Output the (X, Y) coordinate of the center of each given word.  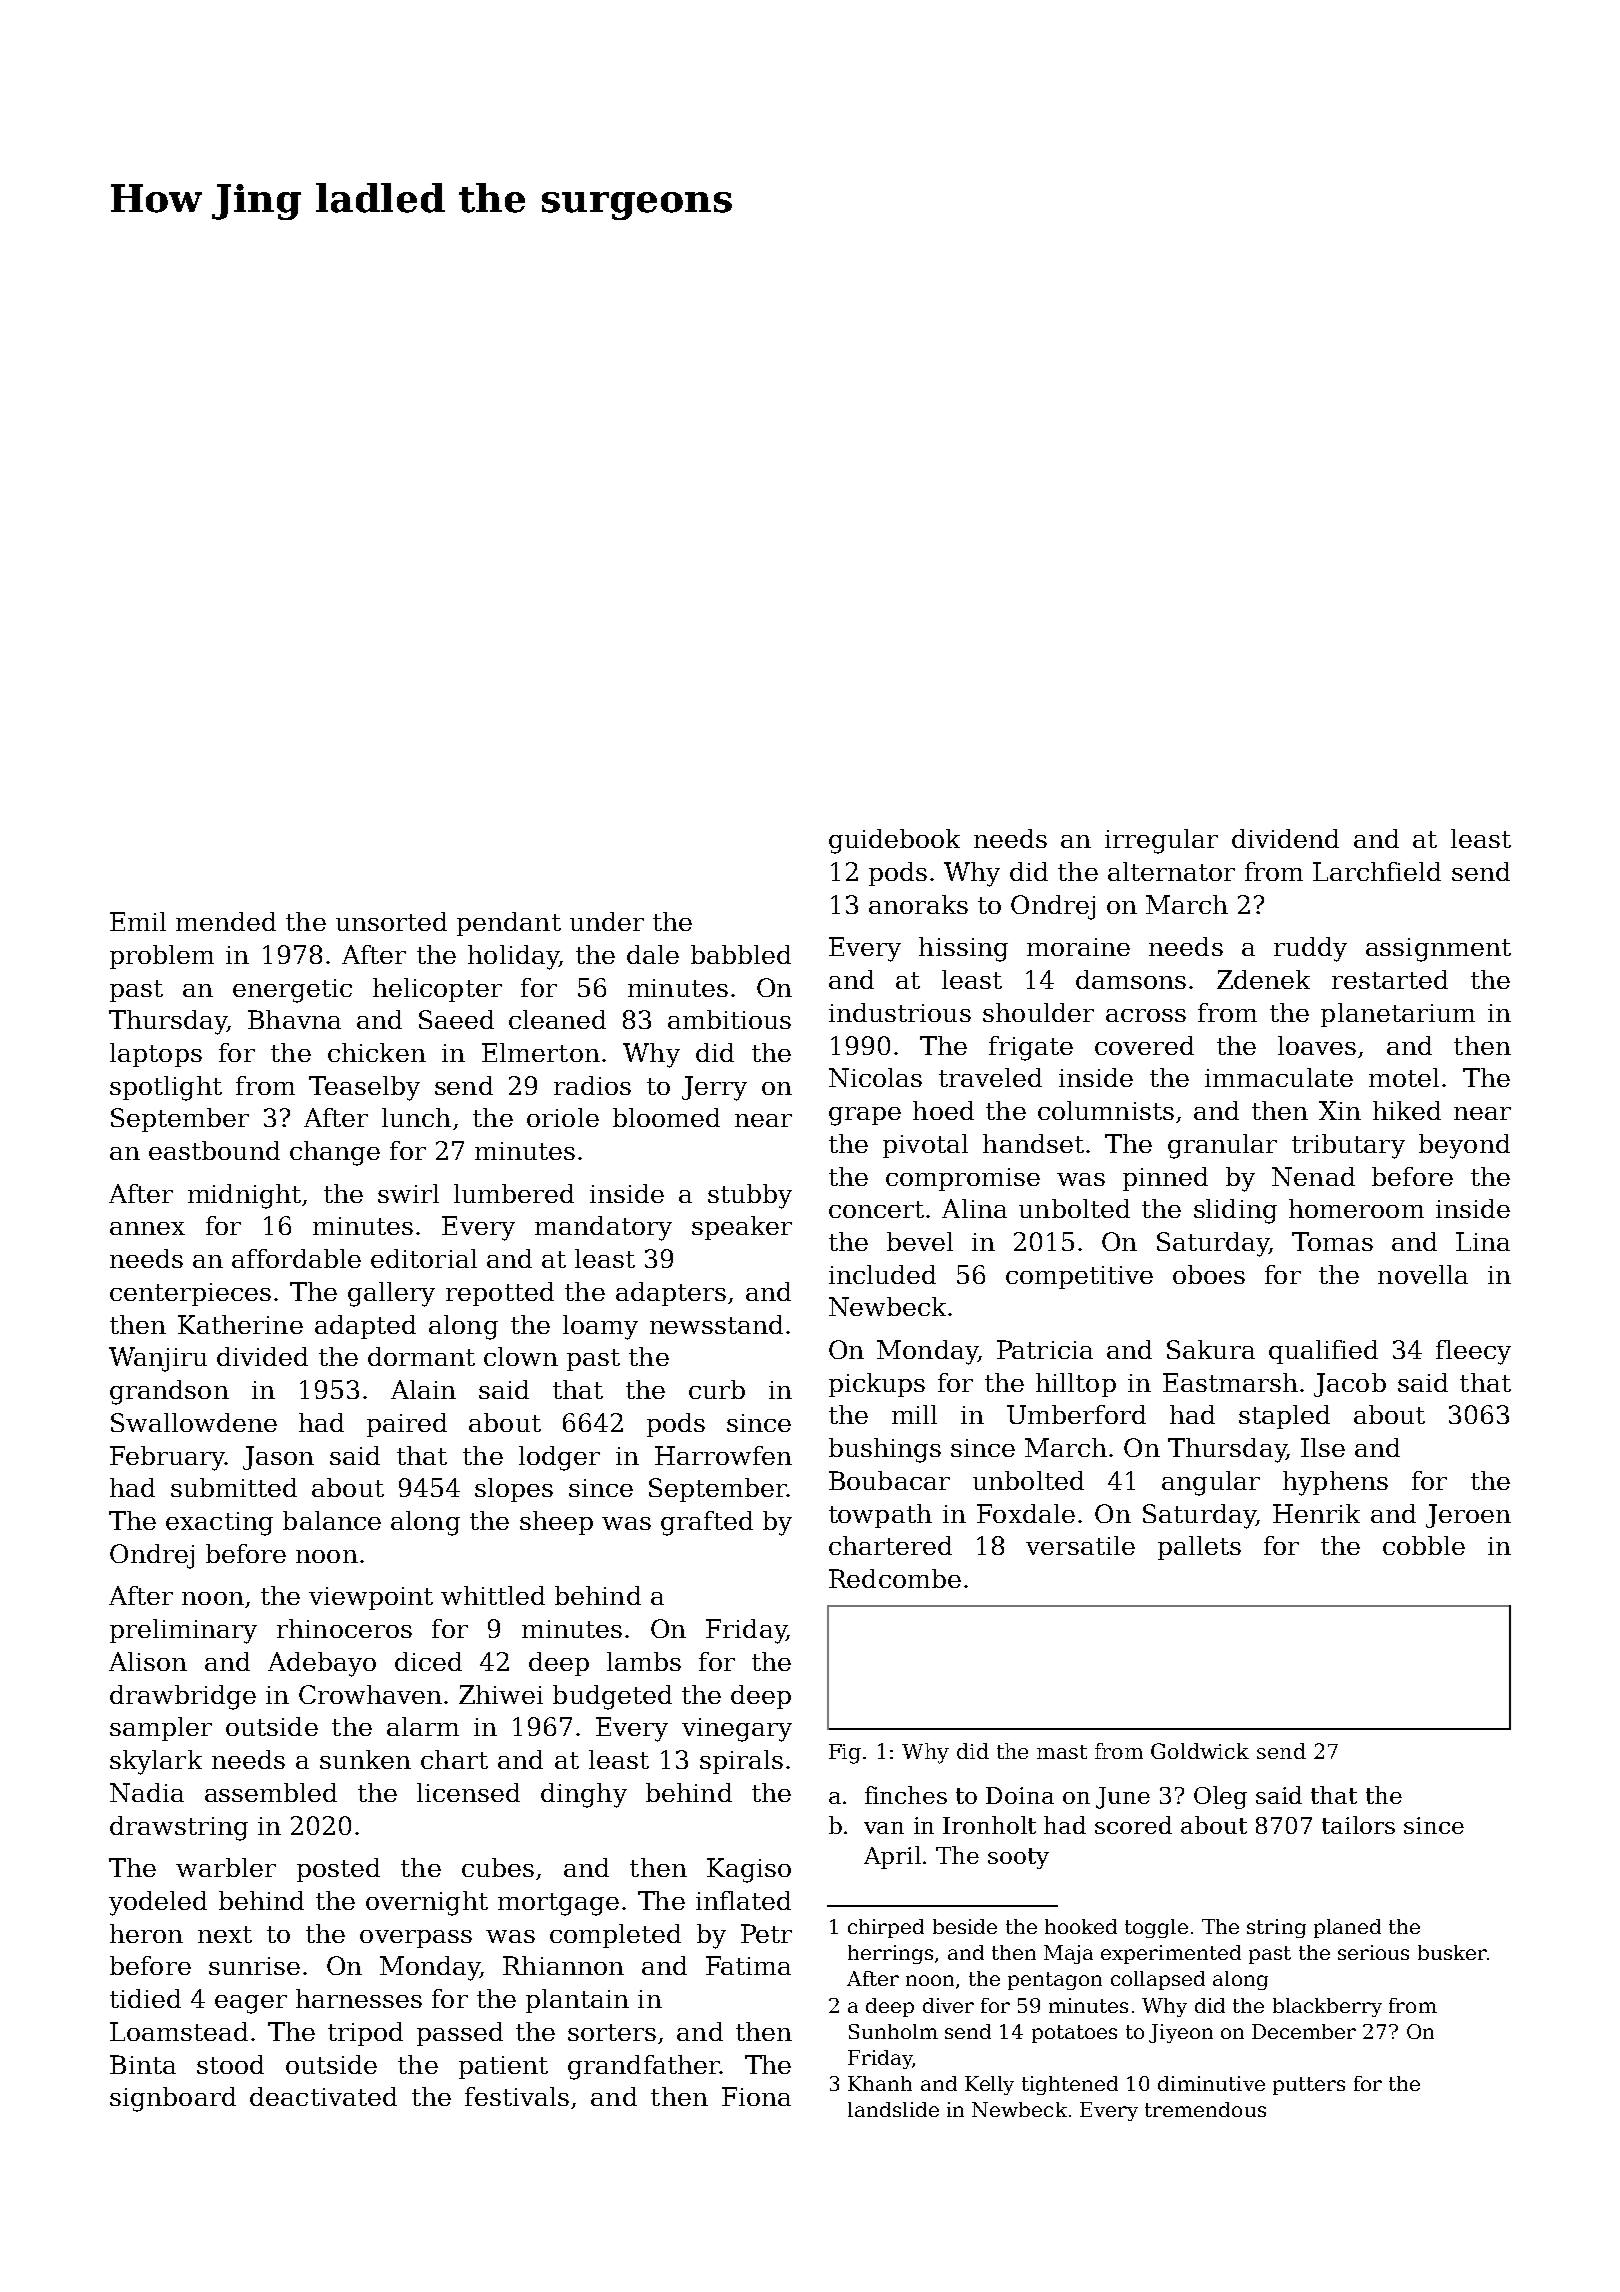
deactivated (323, 2096)
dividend (1285, 838)
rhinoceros (344, 1628)
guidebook (894, 841)
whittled (493, 1595)
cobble (1424, 1545)
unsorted (391, 921)
